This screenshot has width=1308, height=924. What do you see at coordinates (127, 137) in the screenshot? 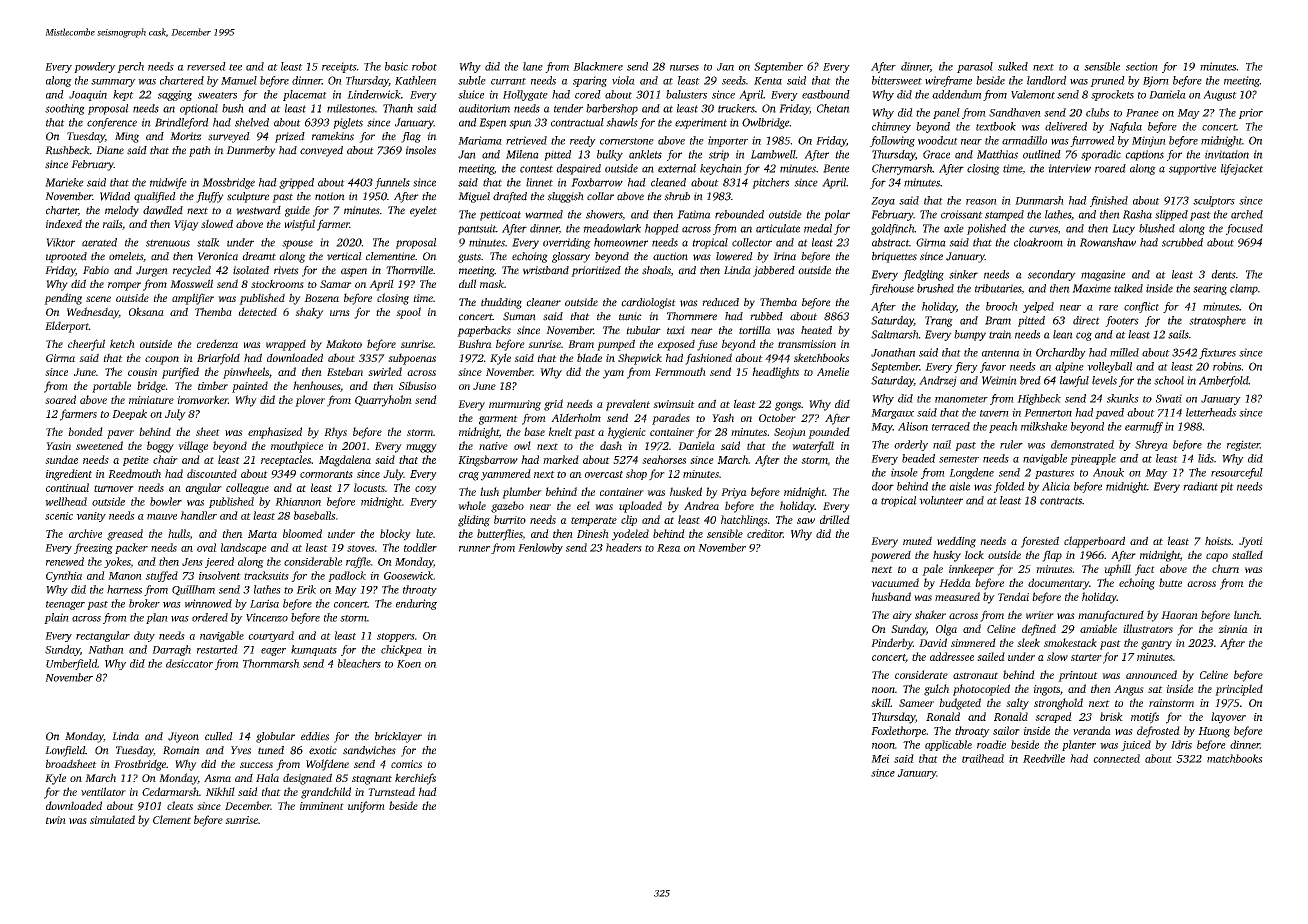
I see `Ming` at bounding box center [127, 137].
